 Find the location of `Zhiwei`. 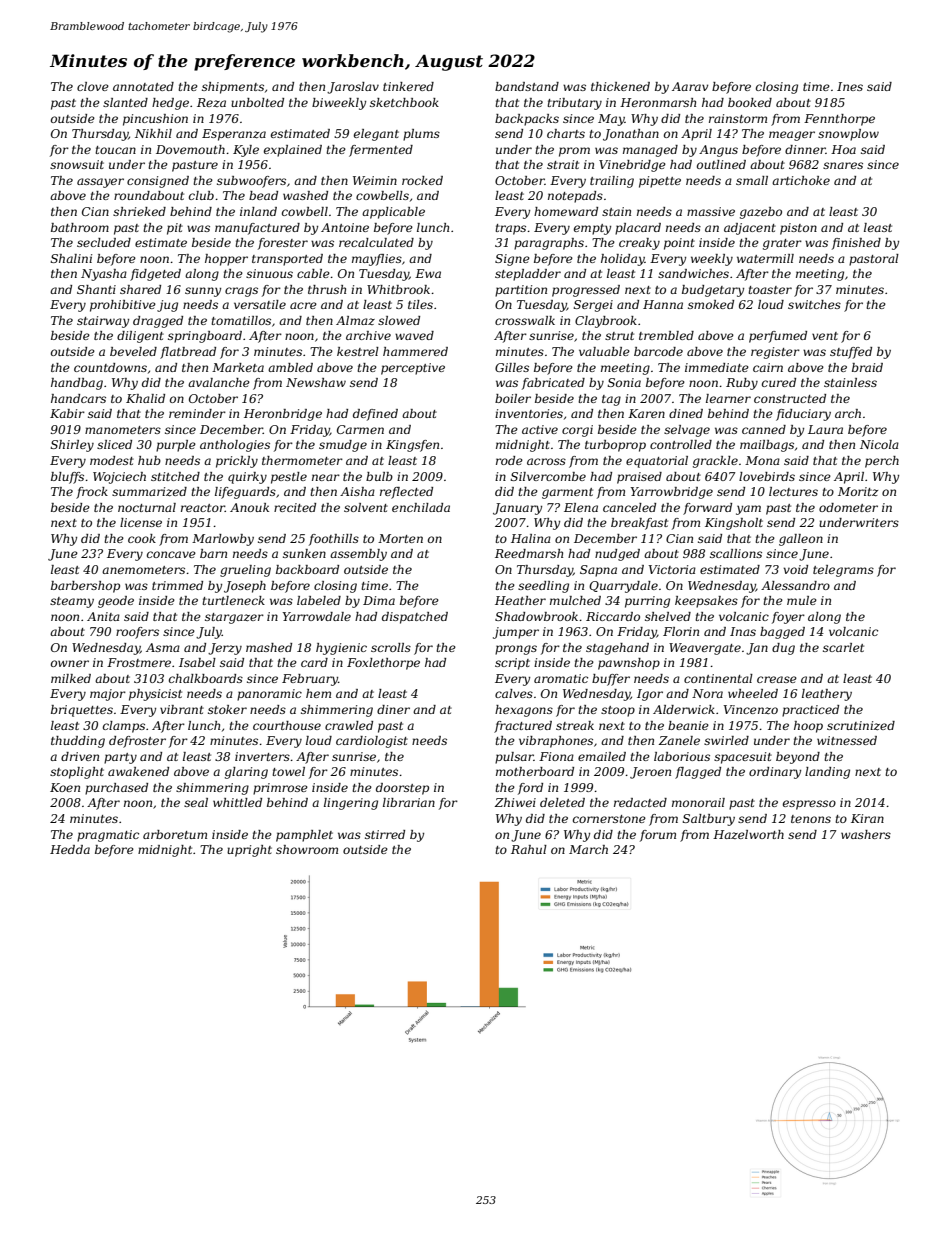

Zhiwei is located at coordinates (515, 802).
